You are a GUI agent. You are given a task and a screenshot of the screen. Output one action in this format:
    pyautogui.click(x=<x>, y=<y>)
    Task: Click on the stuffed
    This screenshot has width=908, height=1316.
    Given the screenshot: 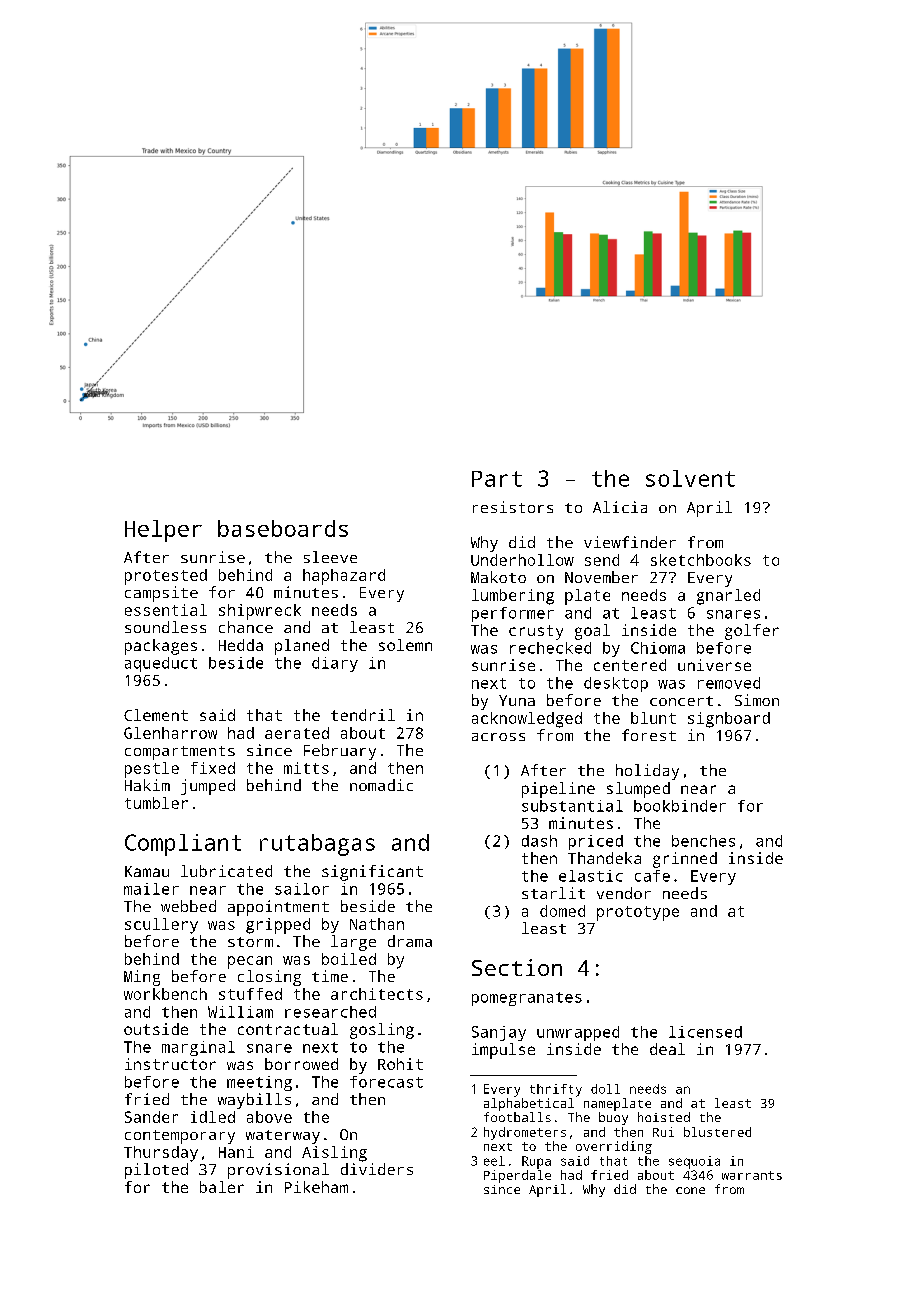 What is the action you would take?
    pyautogui.click(x=250, y=994)
